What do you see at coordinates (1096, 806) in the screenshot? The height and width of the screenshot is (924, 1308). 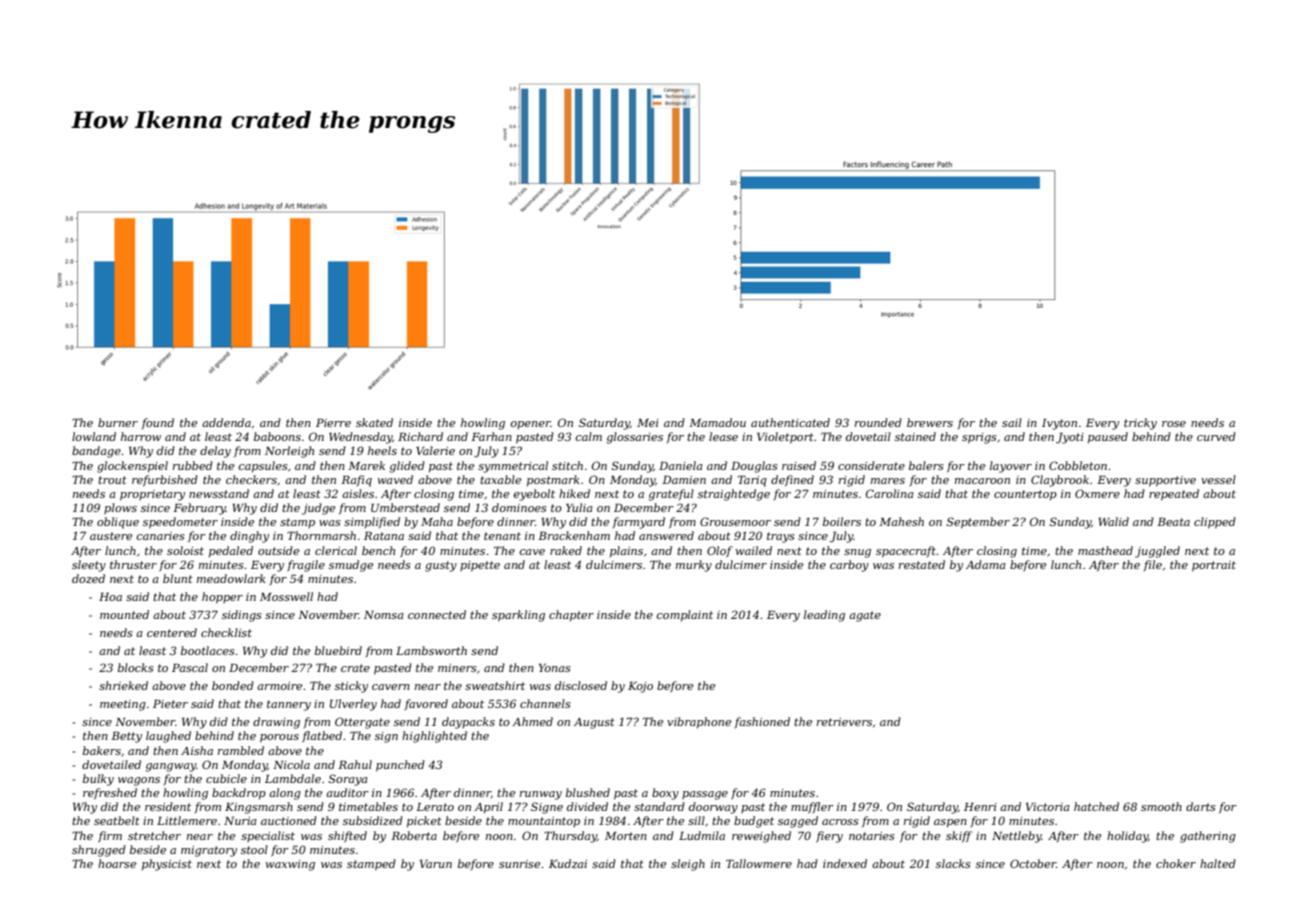 I see `hatched` at bounding box center [1096, 806].
